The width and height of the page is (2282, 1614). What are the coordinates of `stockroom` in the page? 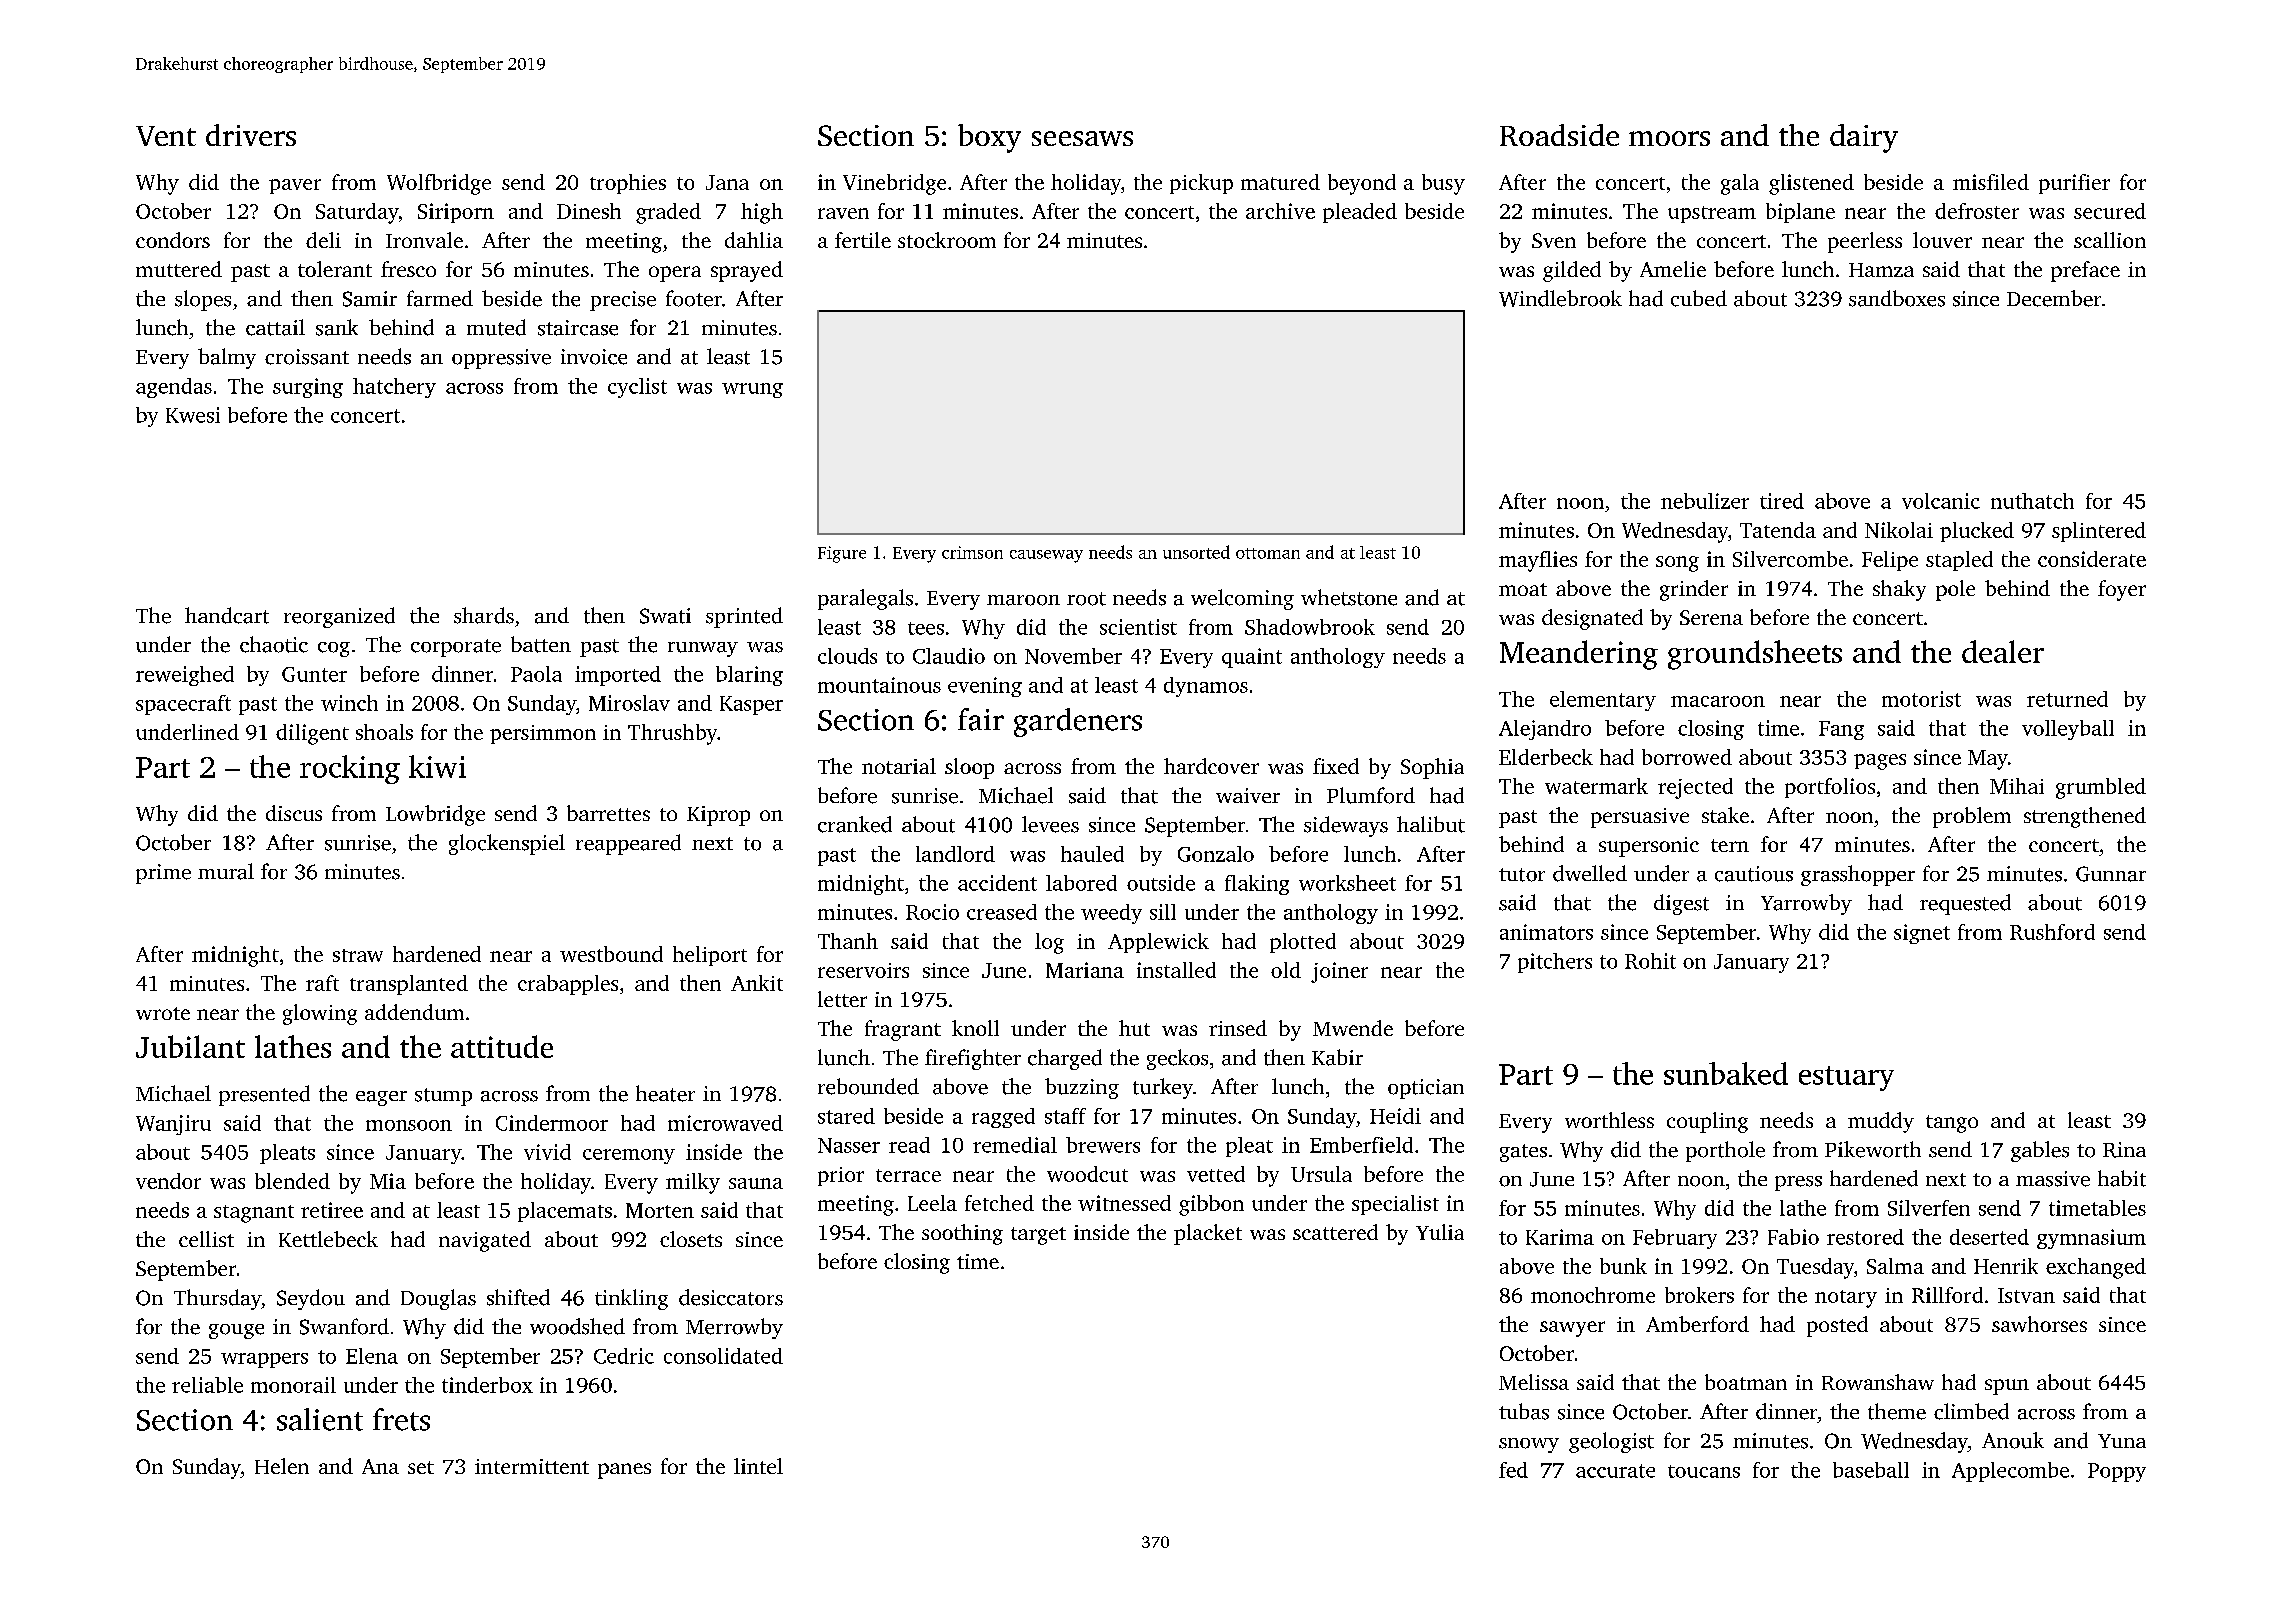 It's located at (947, 240).
